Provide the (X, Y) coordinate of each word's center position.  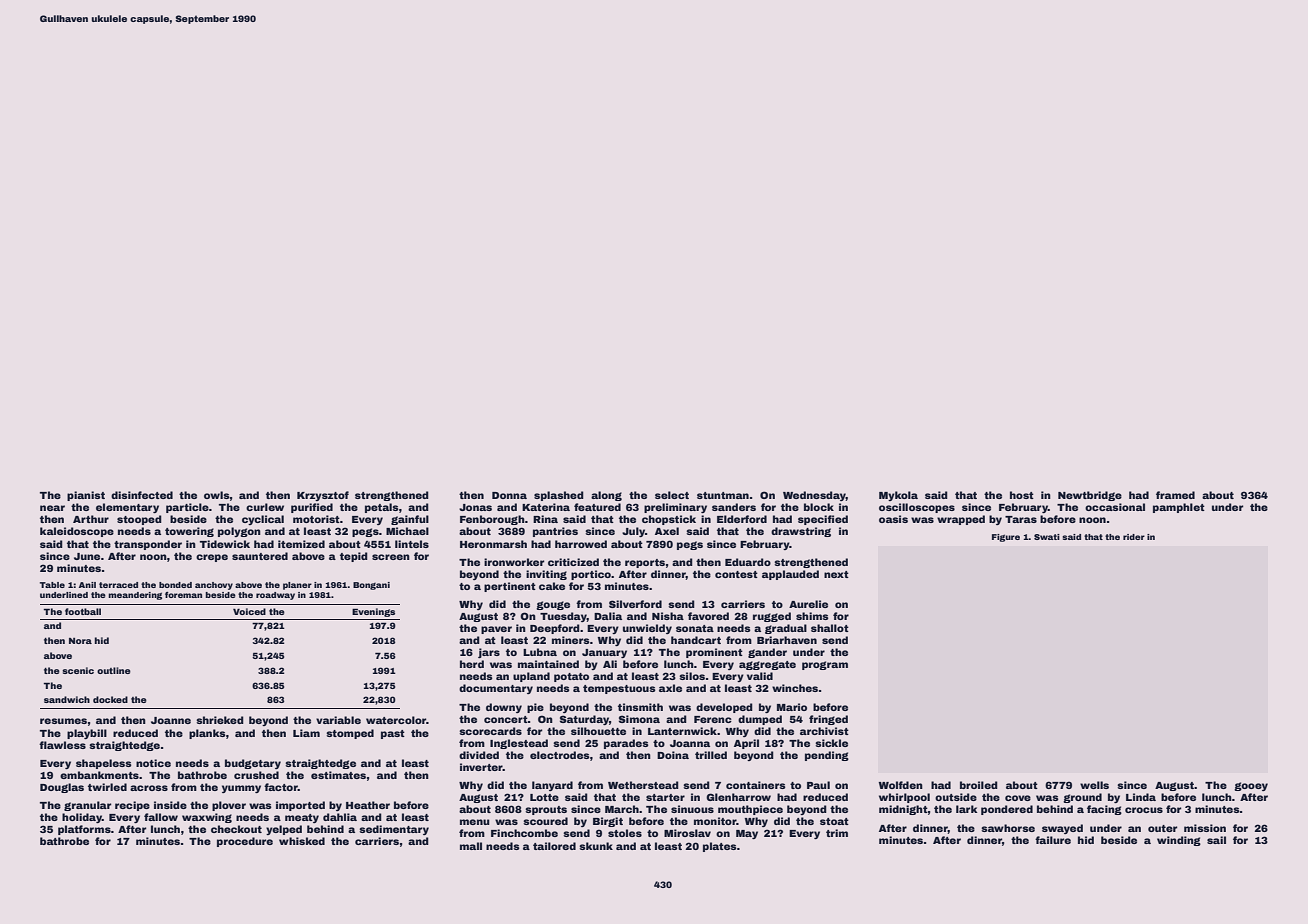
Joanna (690, 743)
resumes (63, 721)
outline (114, 670)
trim (837, 833)
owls (217, 495)
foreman (183, 595)
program (825, 665)
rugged (772, 617)
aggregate (767, 665)
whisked (302, 841)
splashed (559, 496)
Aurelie (808, 604)
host (1022, 495)
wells (1094, 785)
